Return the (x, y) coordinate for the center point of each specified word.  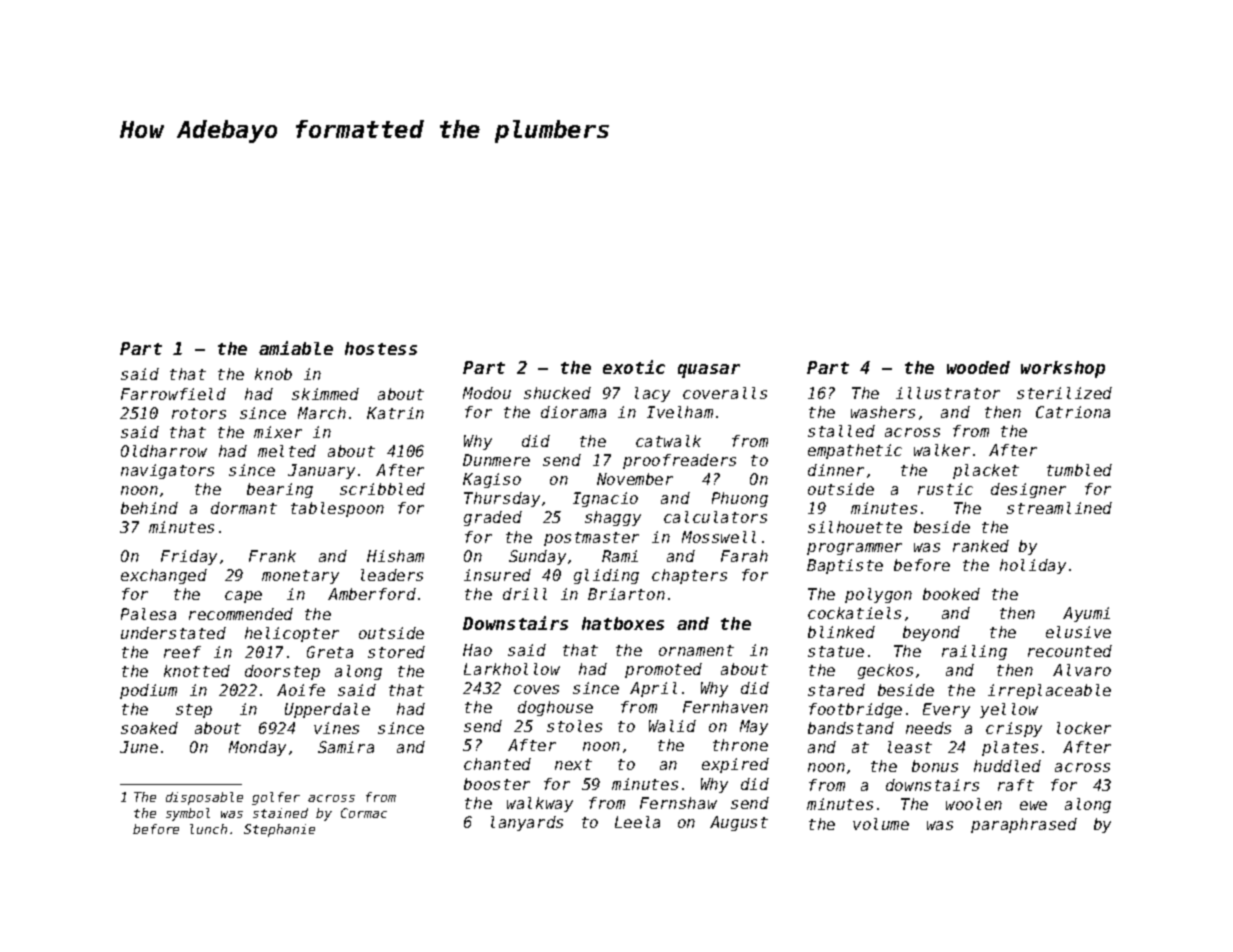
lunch (208, 829)
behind (149, 508)
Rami (620, 556)
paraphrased (1024, 825)
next (573, 764)
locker (1084, 728)
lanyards (527, 823)
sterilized (1064, 393)
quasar (709, 371)
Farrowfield (173, 394)
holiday (1033, 566)
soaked (149, 728)
